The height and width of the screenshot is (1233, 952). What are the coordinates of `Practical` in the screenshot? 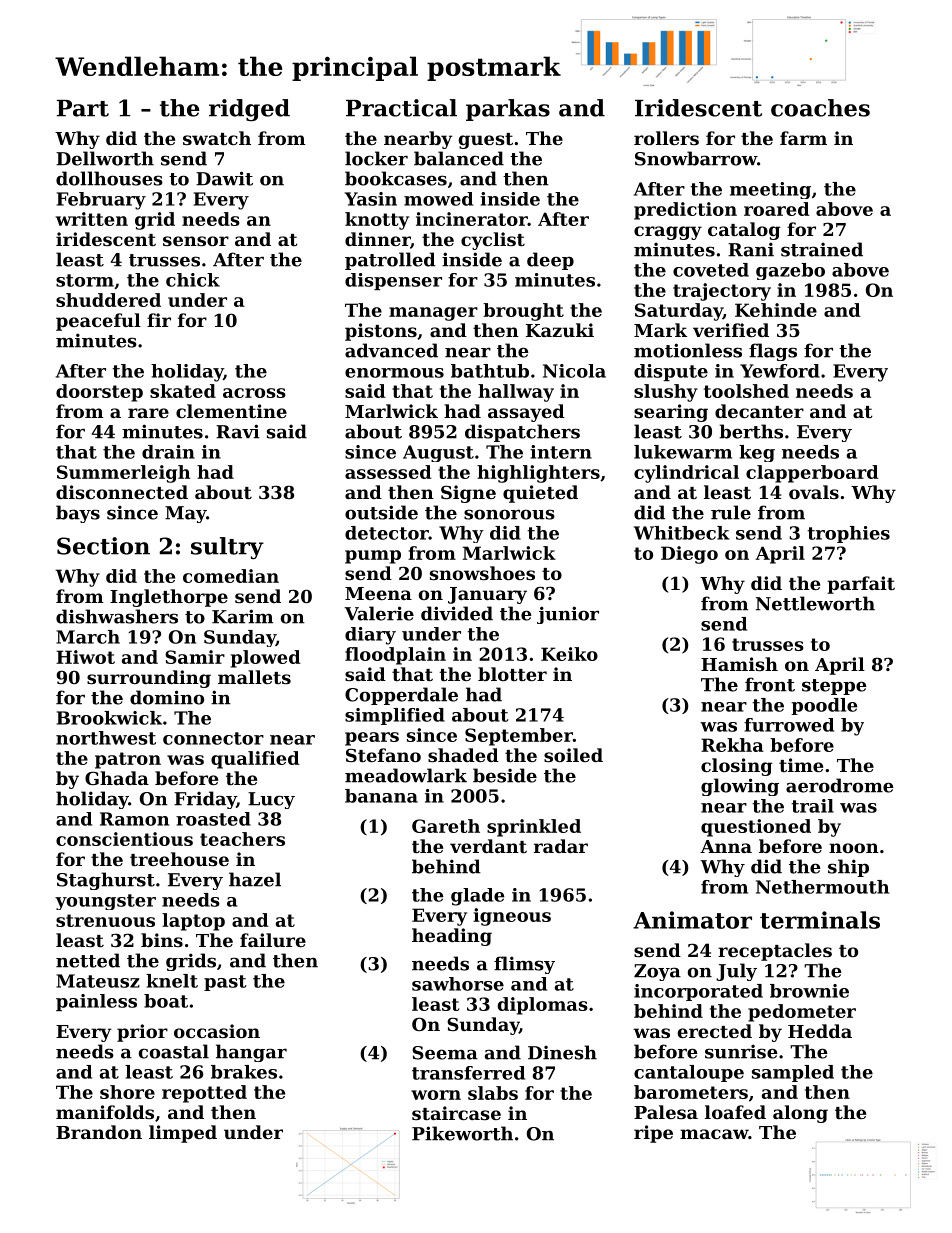 It's located at (401, 108).
